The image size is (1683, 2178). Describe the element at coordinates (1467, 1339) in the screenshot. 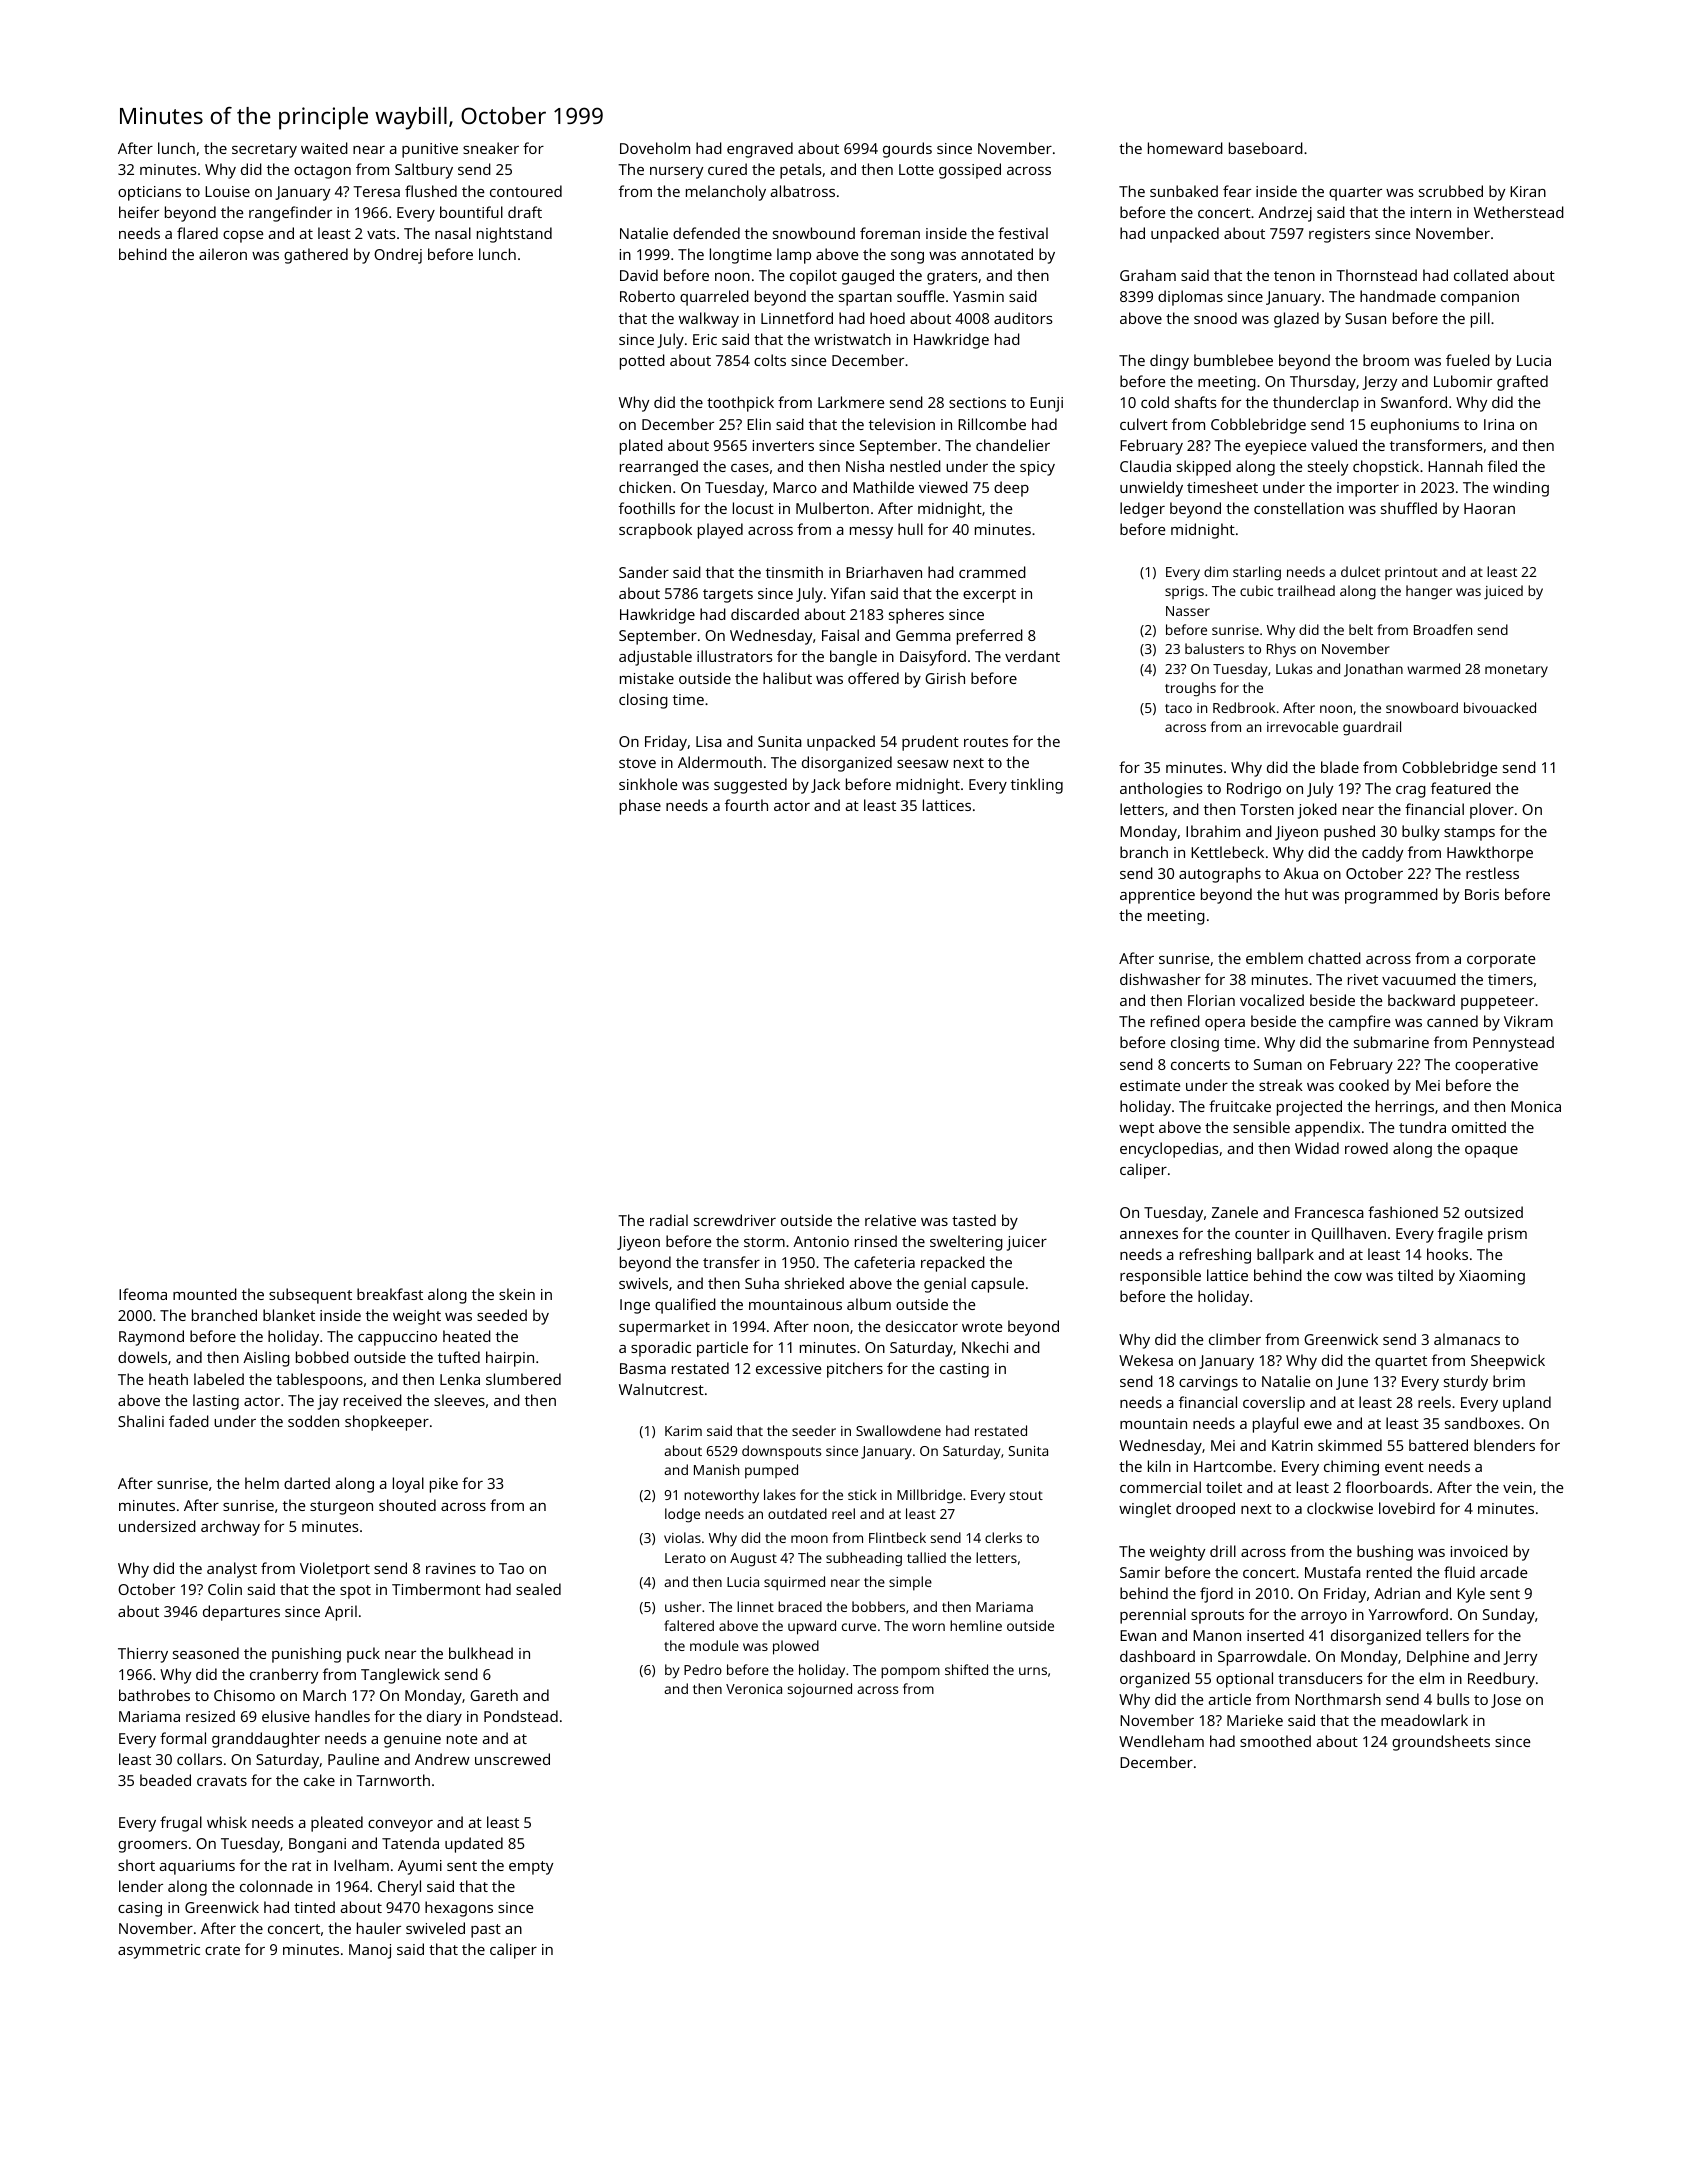

I see `almanacs` at that location.
